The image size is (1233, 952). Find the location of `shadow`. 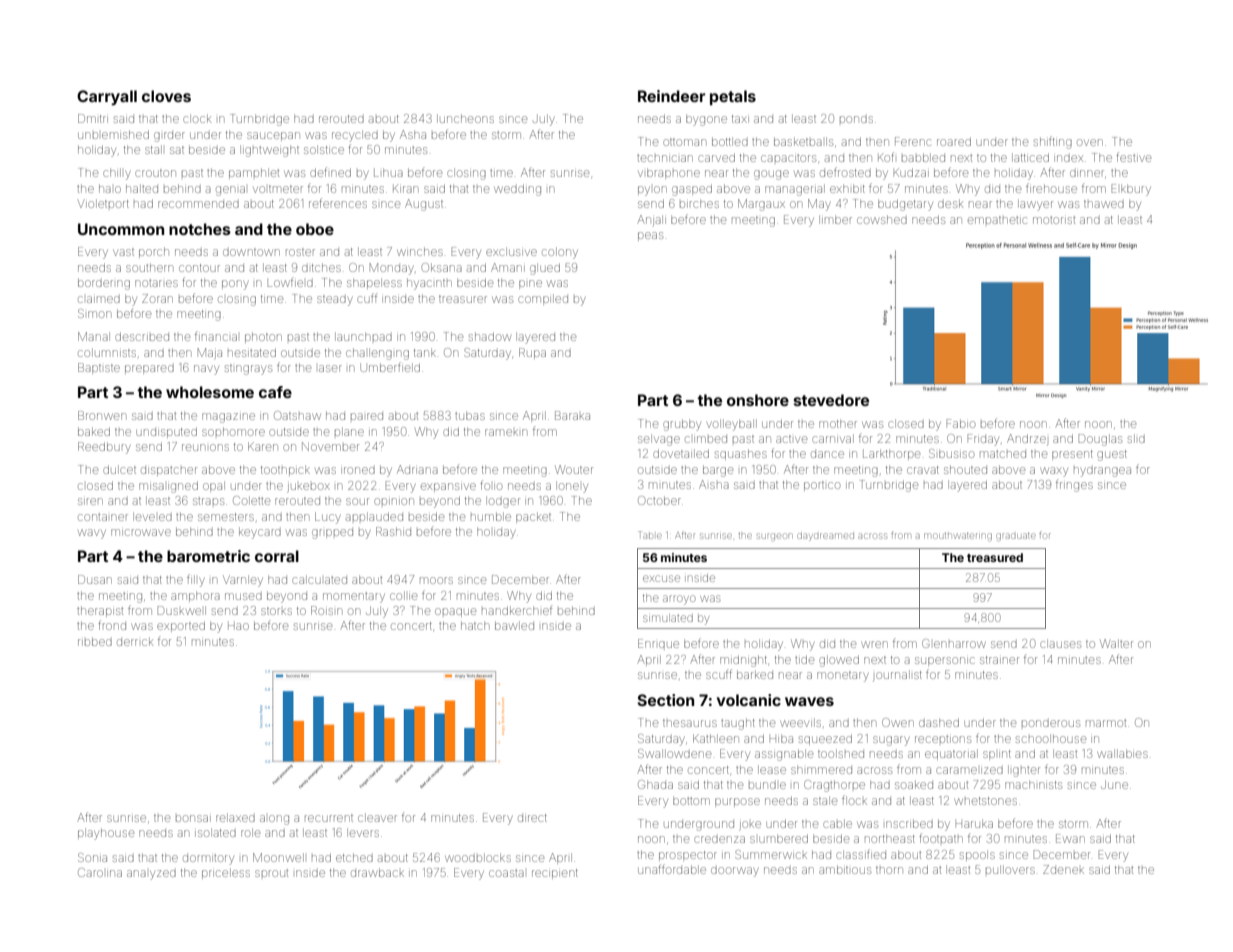

shadow is located at coordinates (490, 336).
